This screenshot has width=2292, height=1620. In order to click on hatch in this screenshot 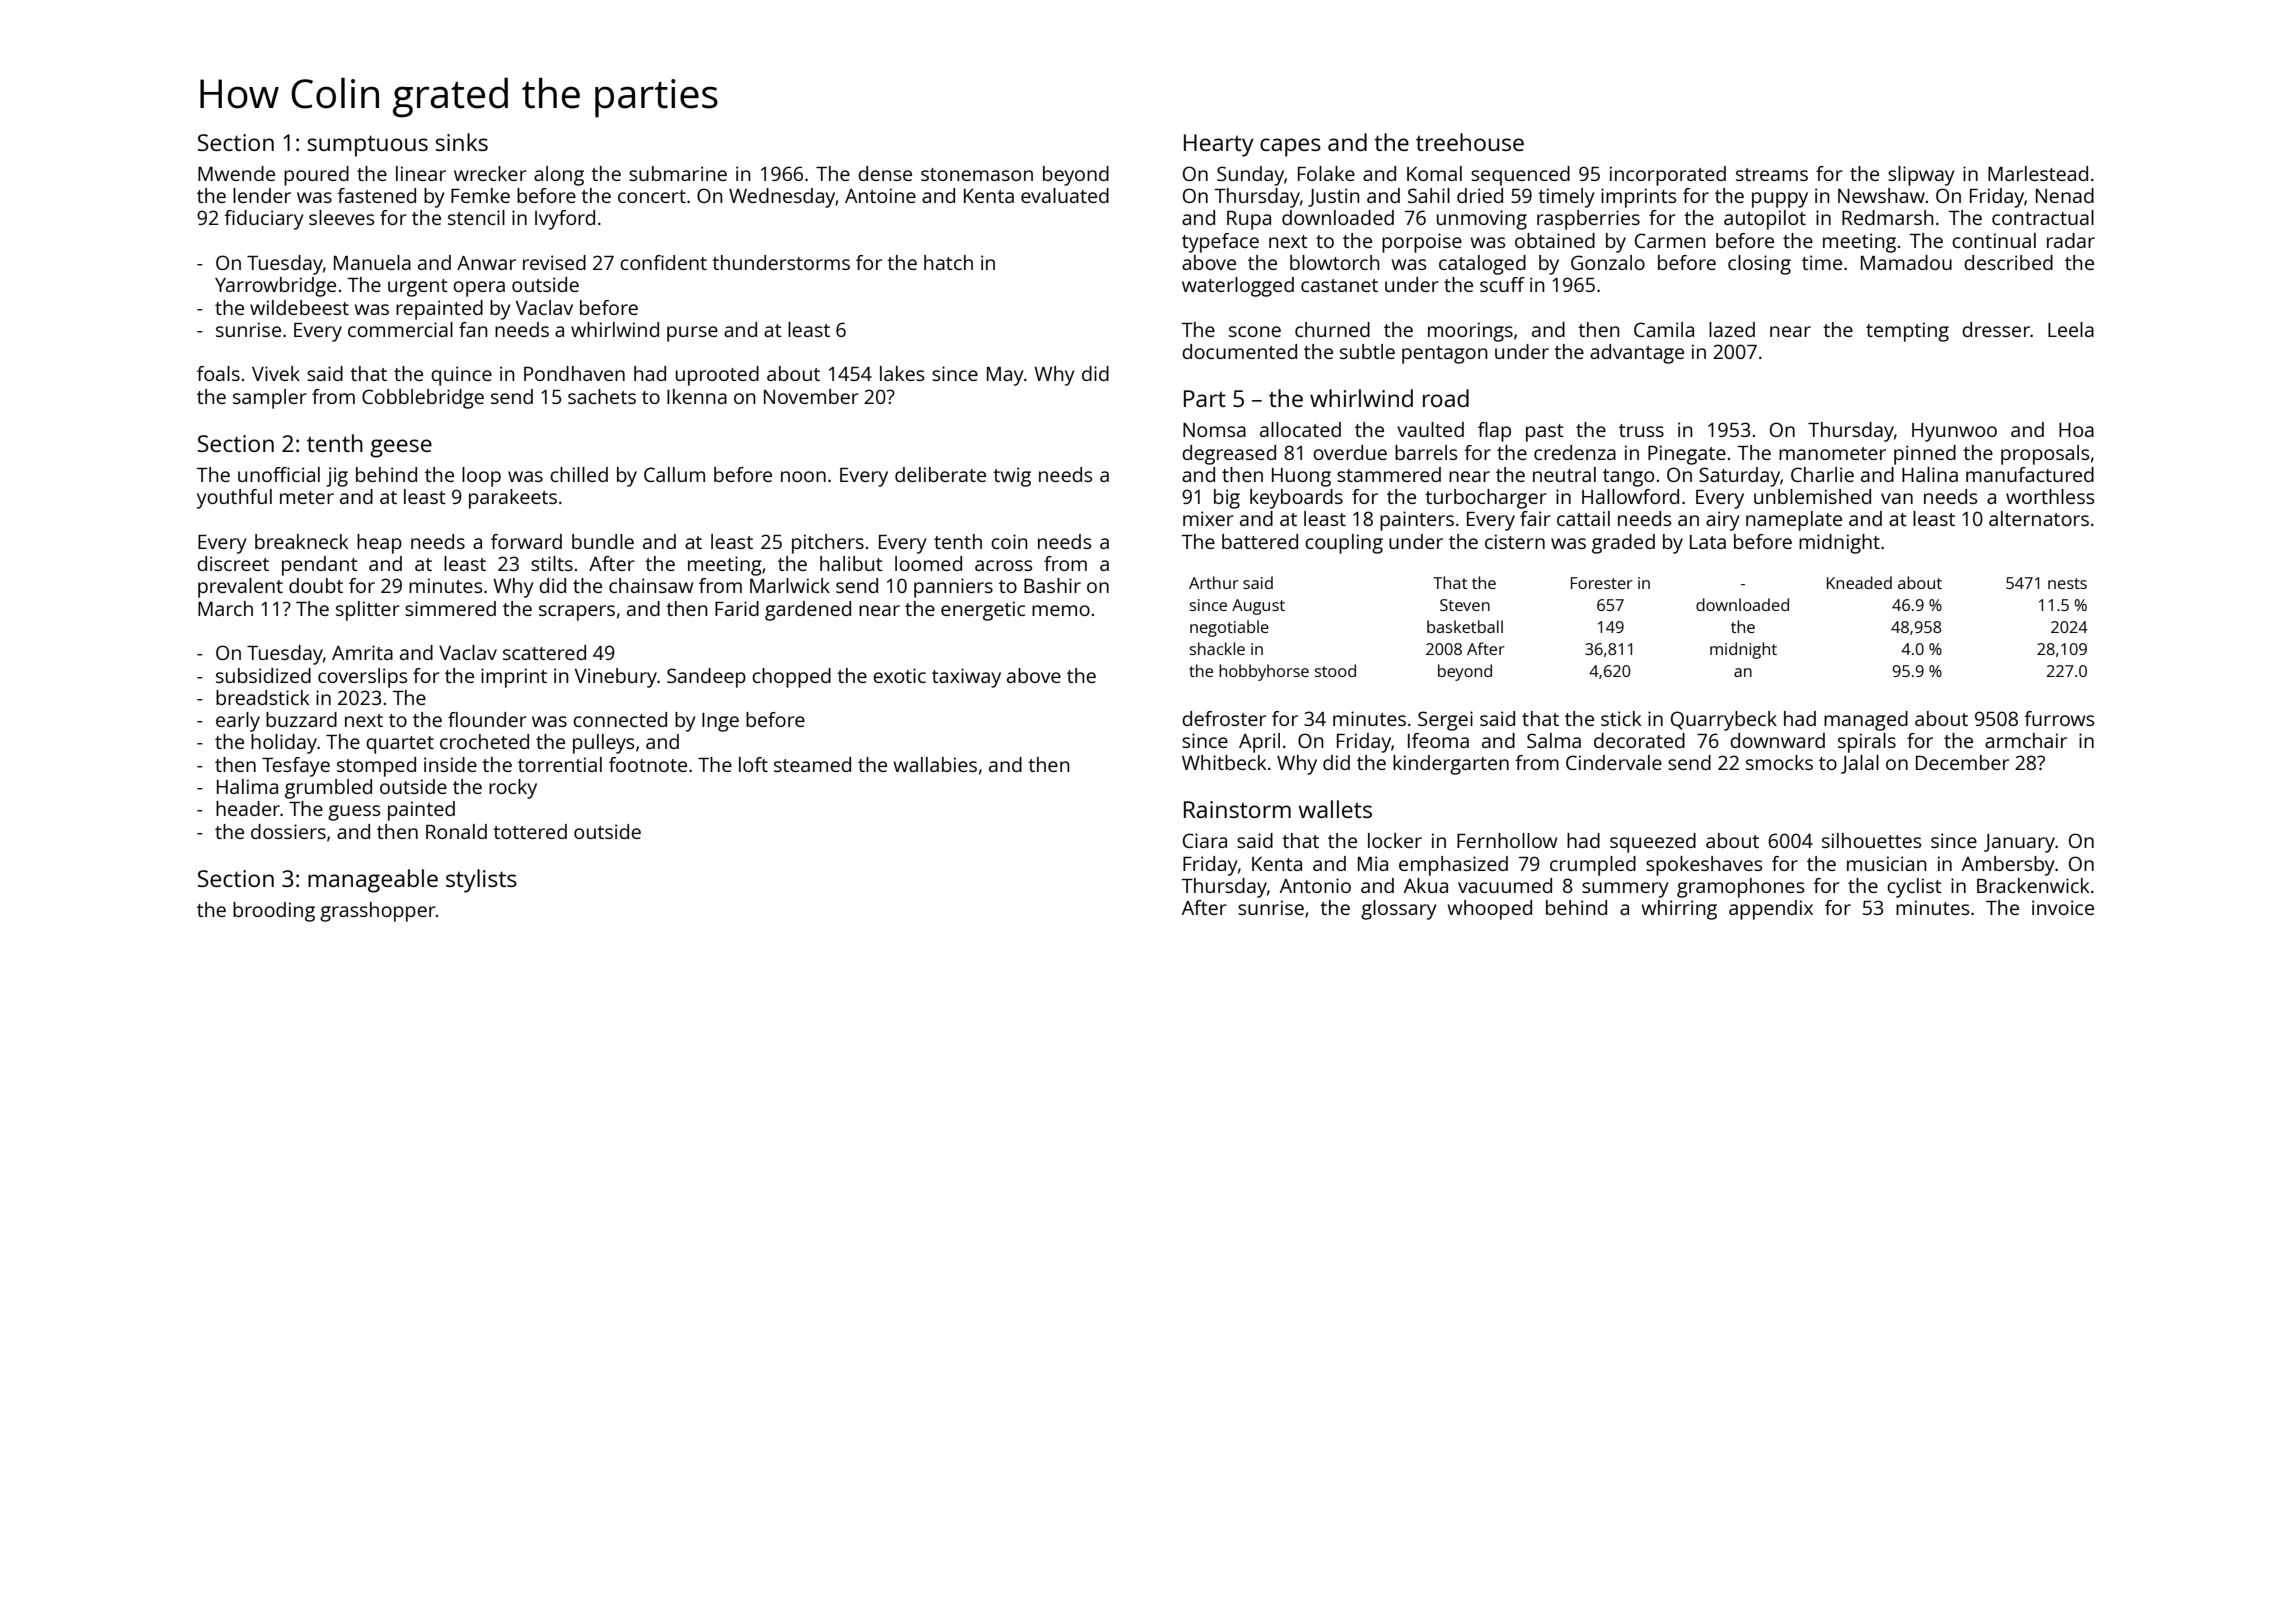, I will do `click(948, 262)`.
